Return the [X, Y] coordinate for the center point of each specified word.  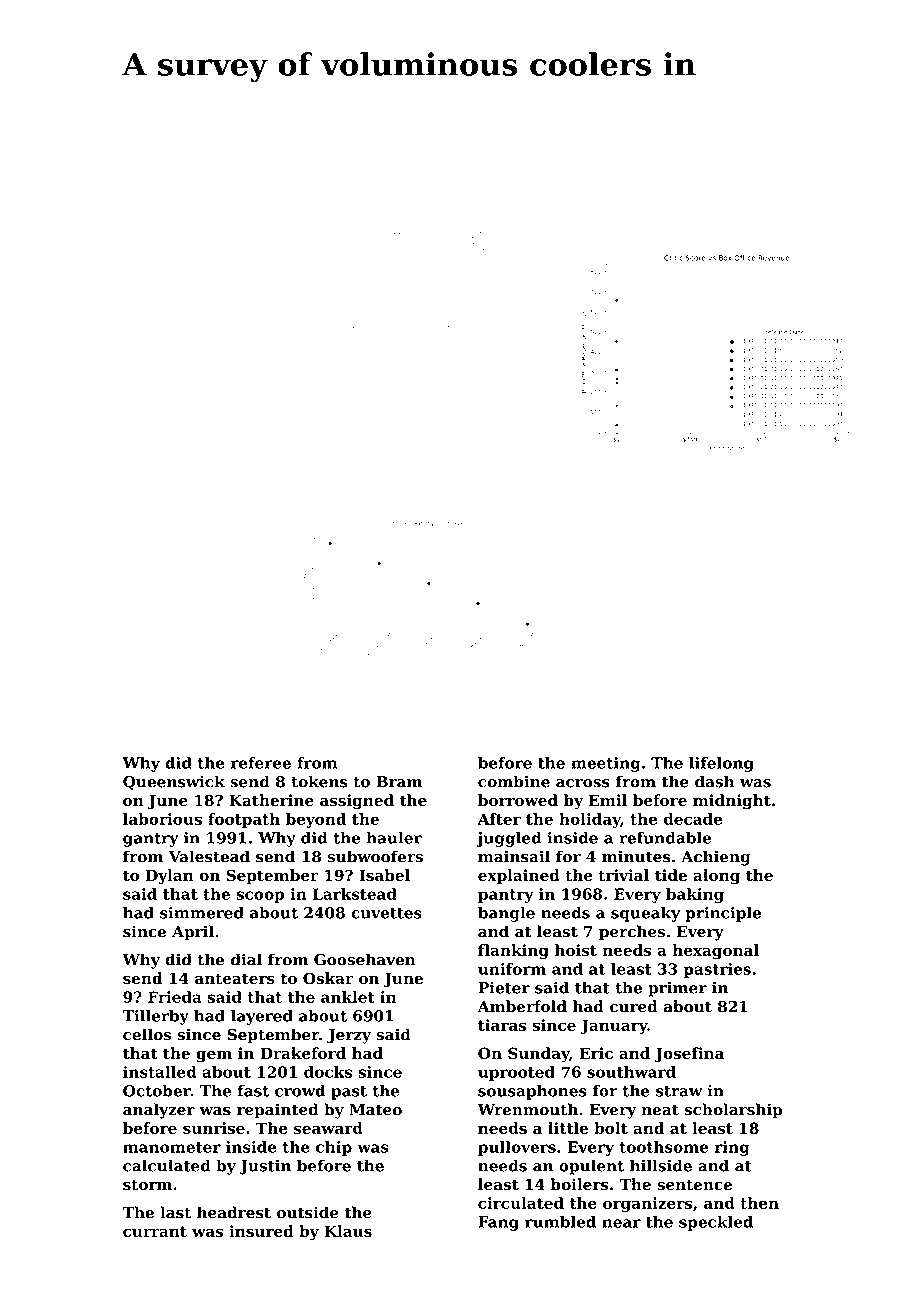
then [759, 1203]
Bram [399, 782]
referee [261, 763]
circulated [521, 1203]
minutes [636, 856]
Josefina [689, 1054]
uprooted [516, 1073]
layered [262, 1017]
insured [261, 1231]
